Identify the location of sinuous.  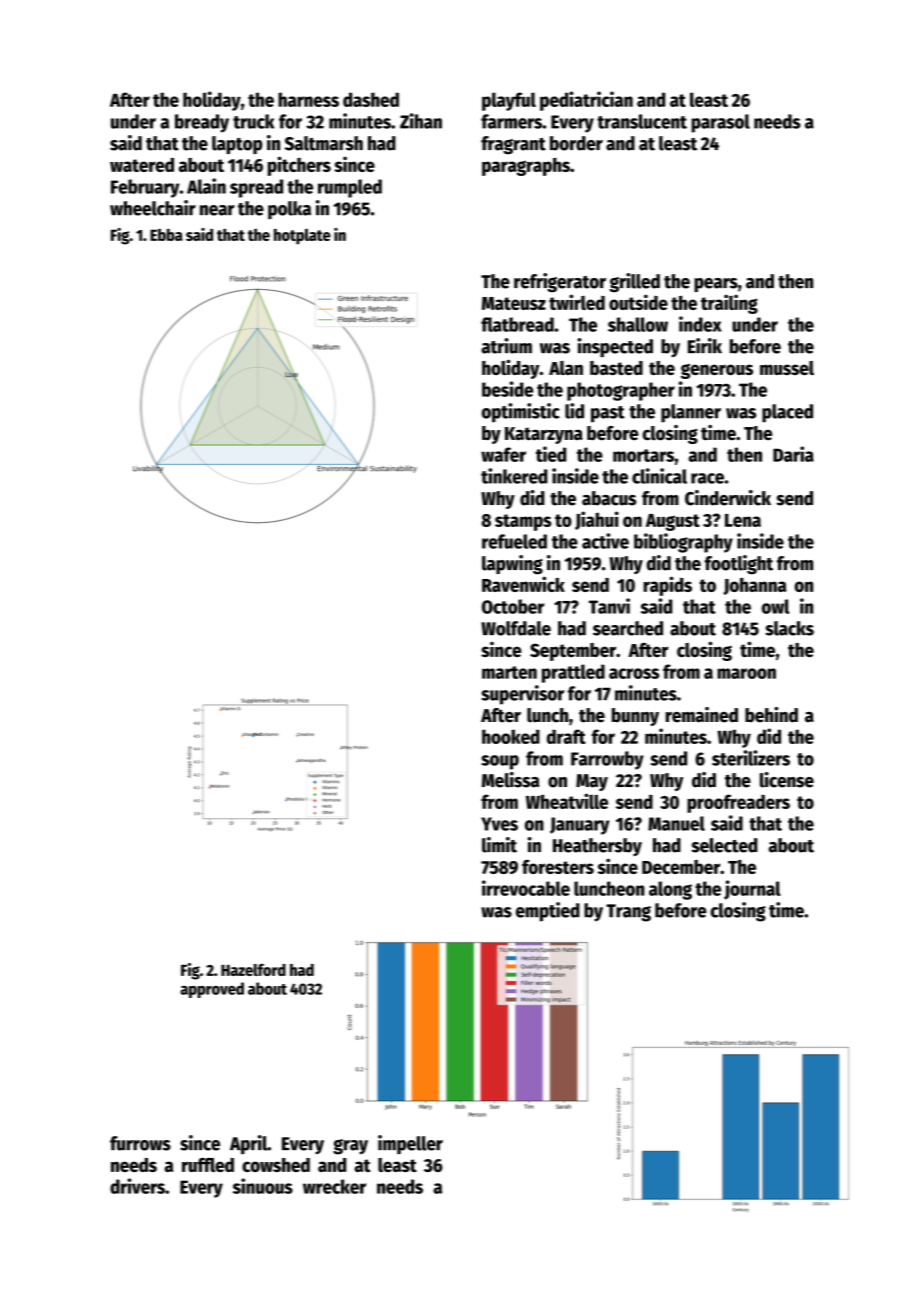
(263, 1186).
